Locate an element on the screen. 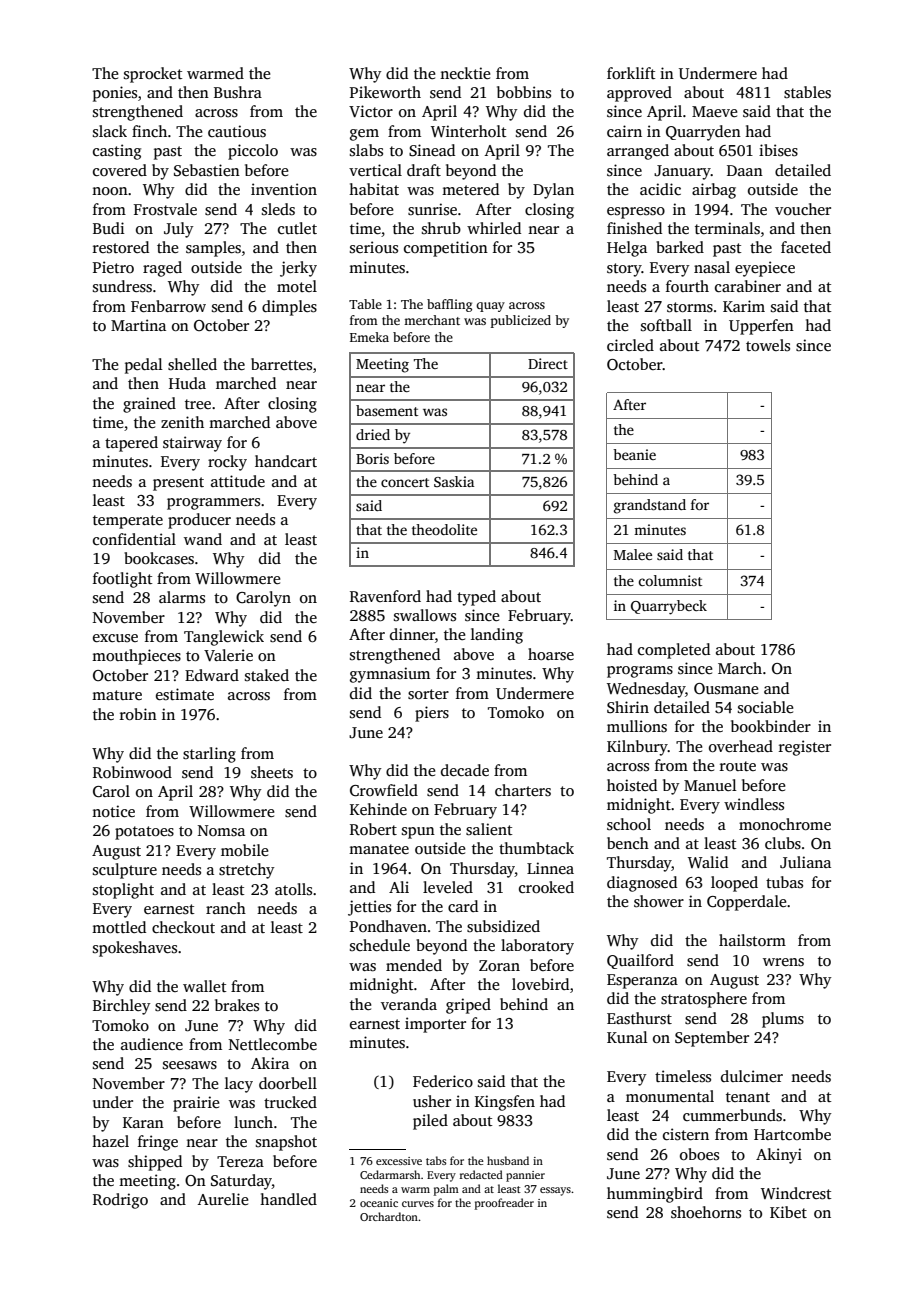 This screenshot has height=1308, width=924. faceted is located at coordinates (806, 247).
